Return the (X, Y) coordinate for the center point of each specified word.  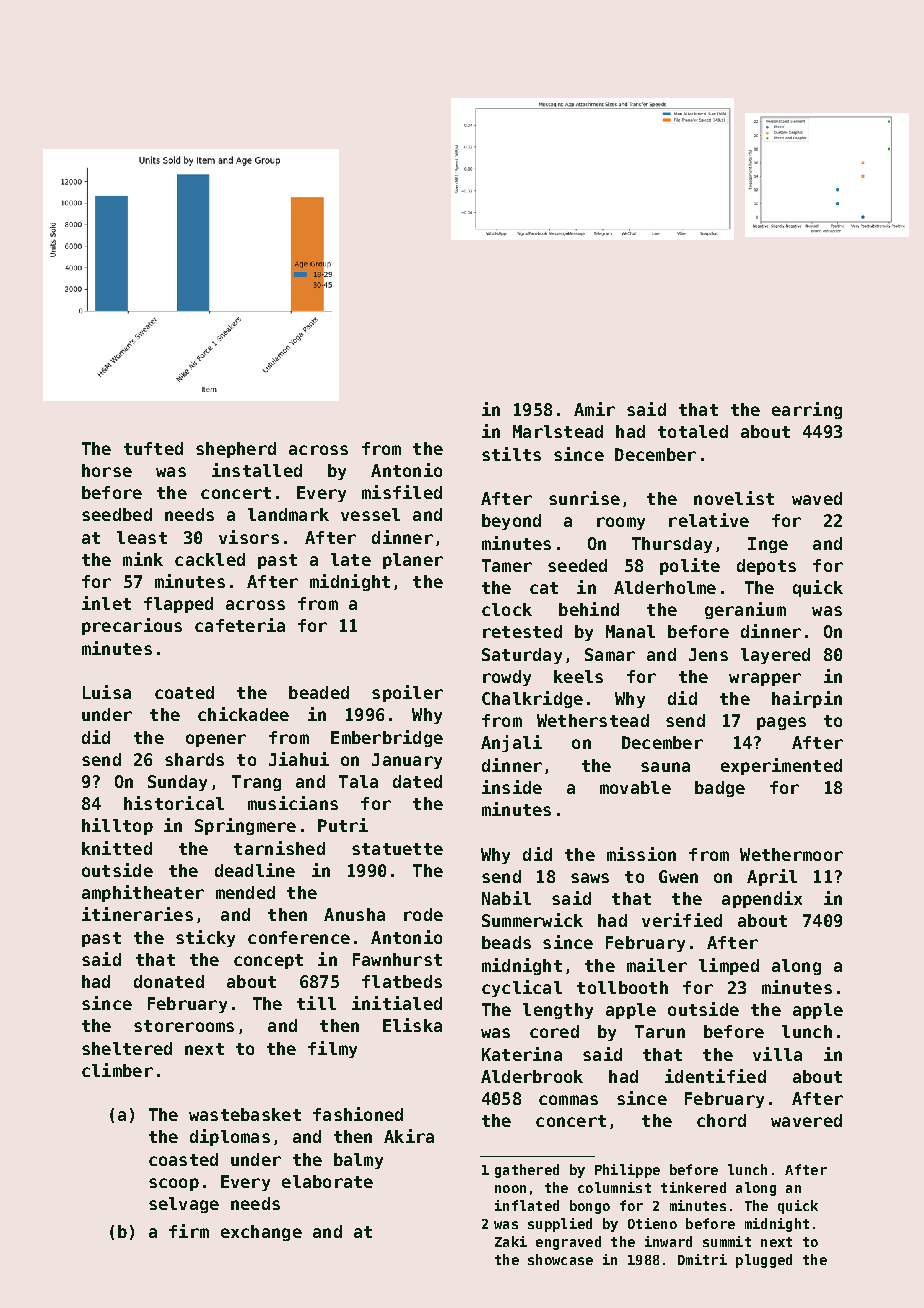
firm (189, 1231)
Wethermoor (791, 854)
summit (727, 1241)
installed (257, 470)
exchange (261, 1233)
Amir (594, 409)
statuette (397, 849)
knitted (117, 848)
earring (807, 410)
